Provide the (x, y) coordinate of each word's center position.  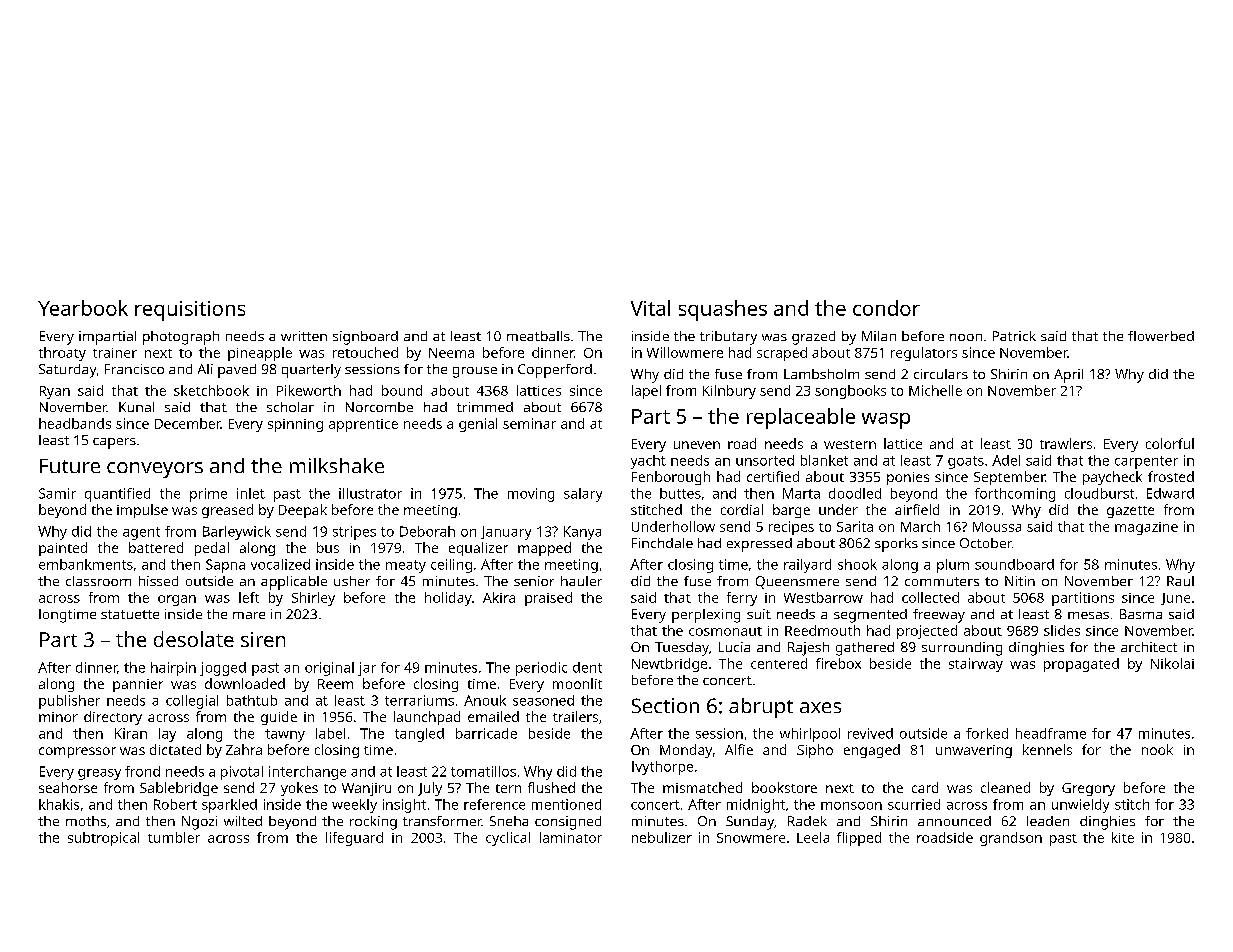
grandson (1011, 839)
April (1068, 376)
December (188, 423)
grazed (813, 338)
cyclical (508, 839)
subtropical (103, 839)
